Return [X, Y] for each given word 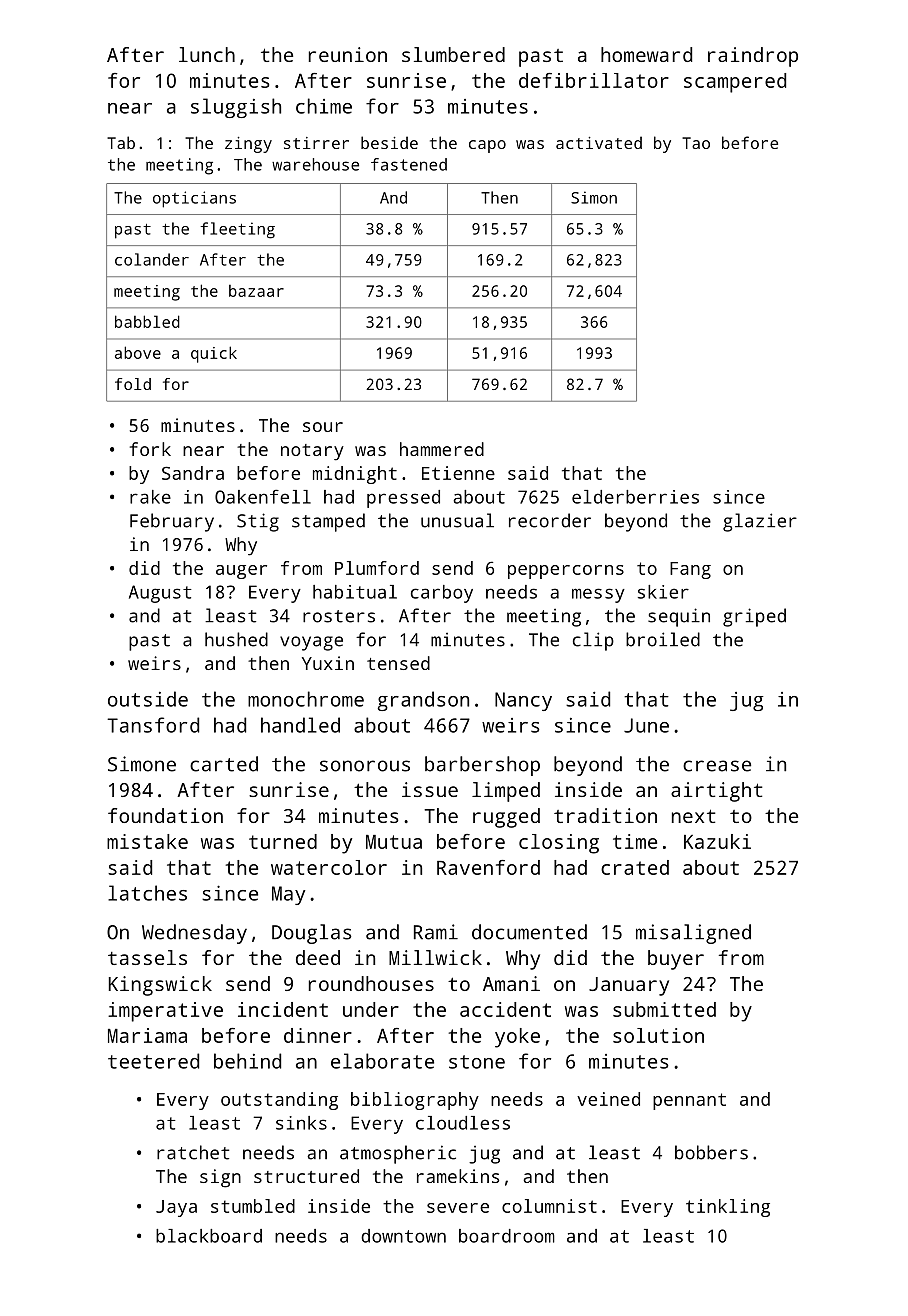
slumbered [453, 54]
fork [150, 449]
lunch [207, 54]
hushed [236, 639]
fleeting [238, 230]
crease [717, 766]
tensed [398, 663]
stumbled [253, 1206]
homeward [646, 54]
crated [635, 867]
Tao [696, 143]
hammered [442, 449]
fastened [409, 164]
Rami [436, 932]
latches [147, 893]
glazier [760, 522]
